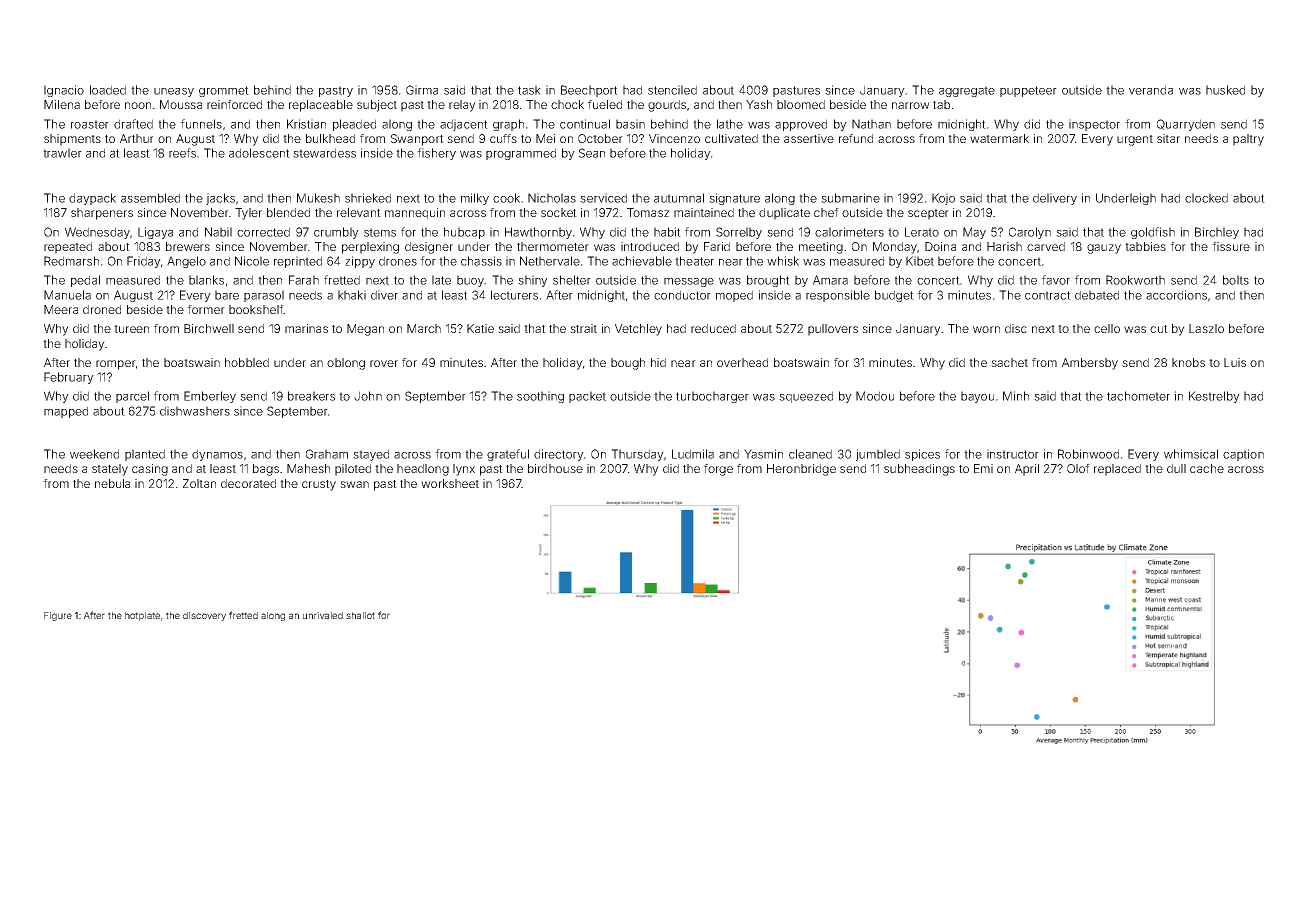 The height and width of the screenshot is (924, 1308). What do you see at coordinates (911, 105) in the screenshot?
I see `narrow` at bounding box center [911, 105].
